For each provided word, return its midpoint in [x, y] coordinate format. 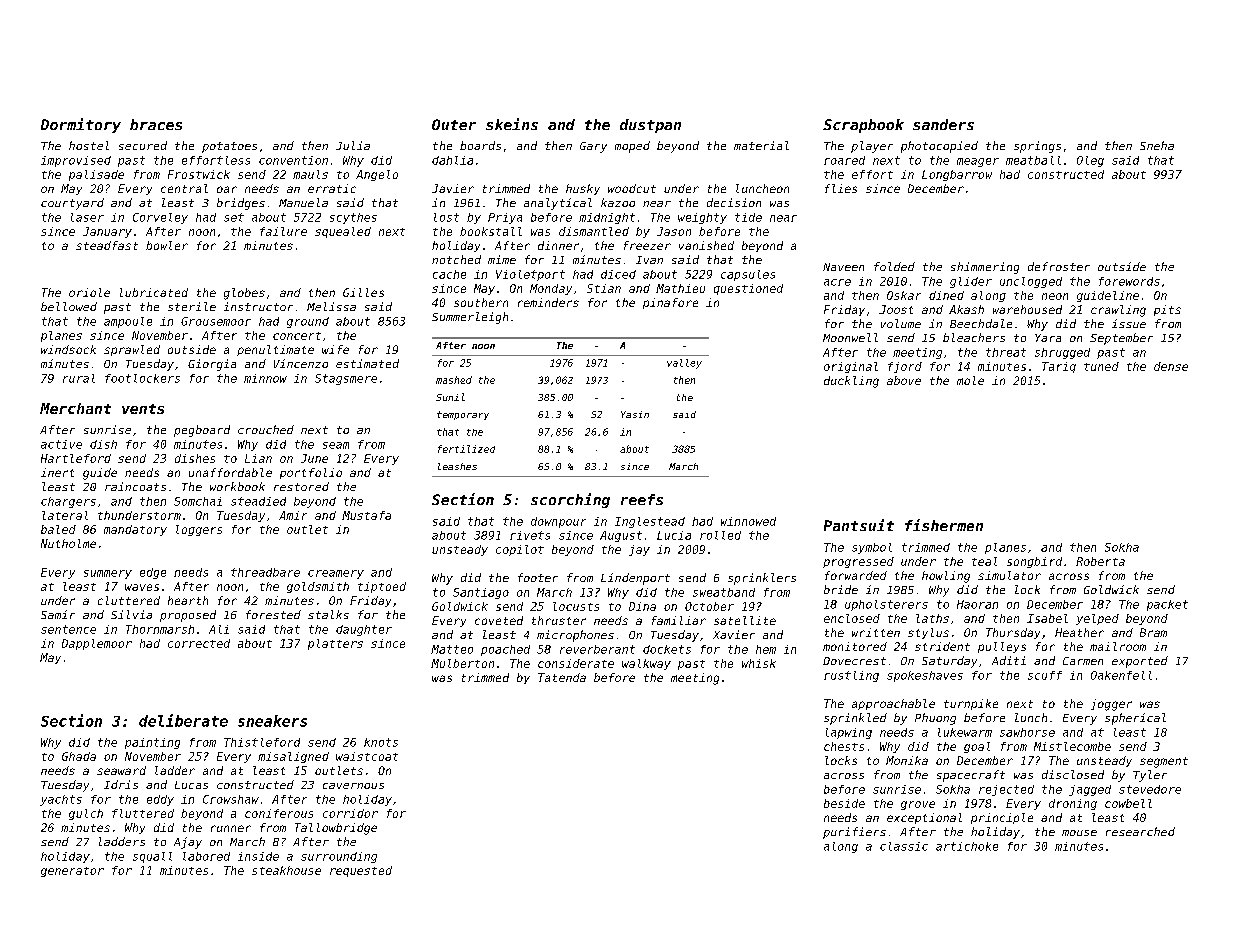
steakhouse [286, 870]
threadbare [265, 572]
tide [748, 217]
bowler [167, 245]
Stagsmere [346, 379]
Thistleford [262, 742]
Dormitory [81, 125]
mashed [454, 380]
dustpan [650, 126]
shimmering [985, 268]
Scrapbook [863, 126]
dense [1171, 366]
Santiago [481, 593]
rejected [1006, 790]
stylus [928, 633]
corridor [350, 813]
